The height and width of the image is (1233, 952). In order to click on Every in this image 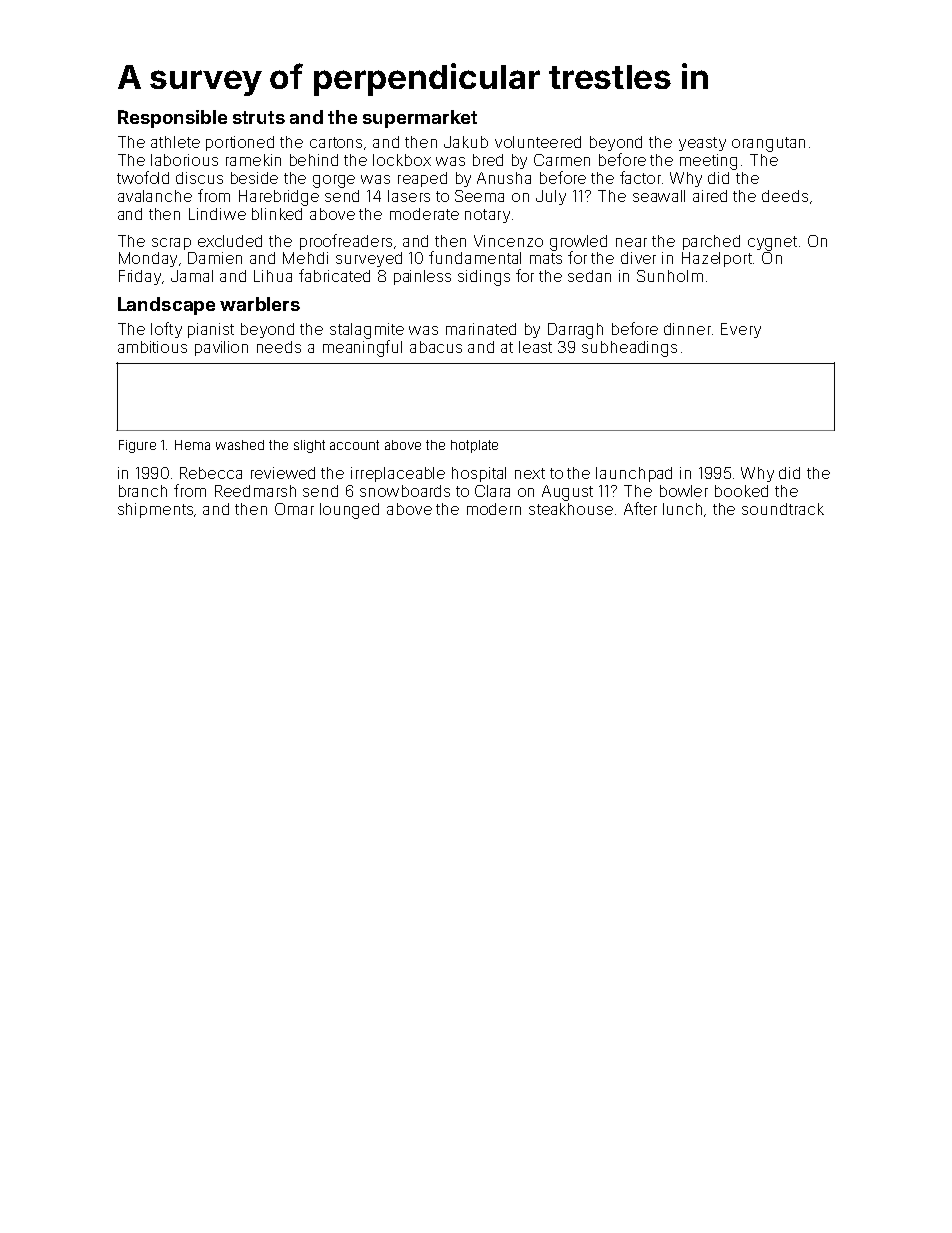, I will do `click(741, 330)`.
